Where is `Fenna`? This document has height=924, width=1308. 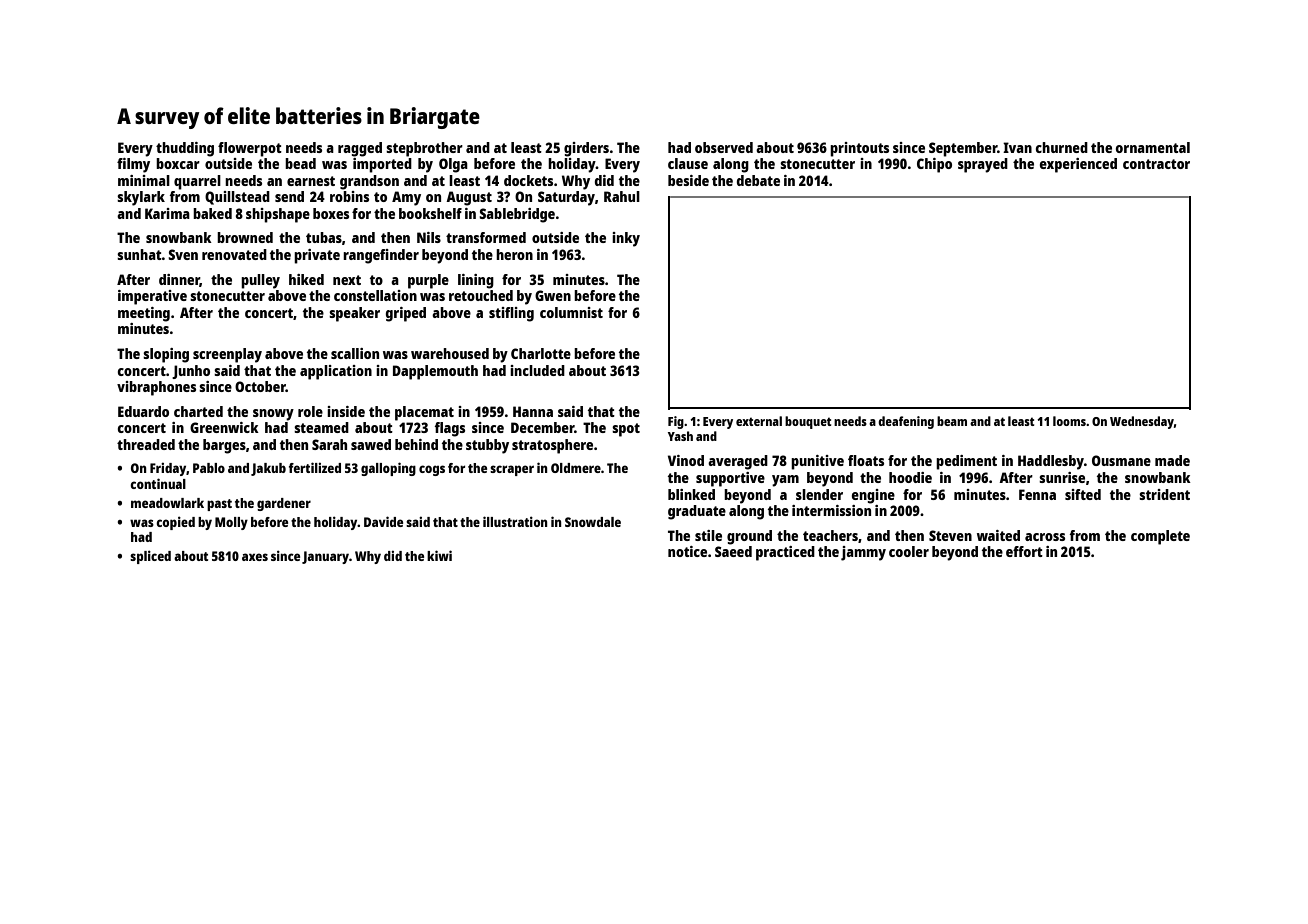 Fenna is located at coordinates (1037, 494).
